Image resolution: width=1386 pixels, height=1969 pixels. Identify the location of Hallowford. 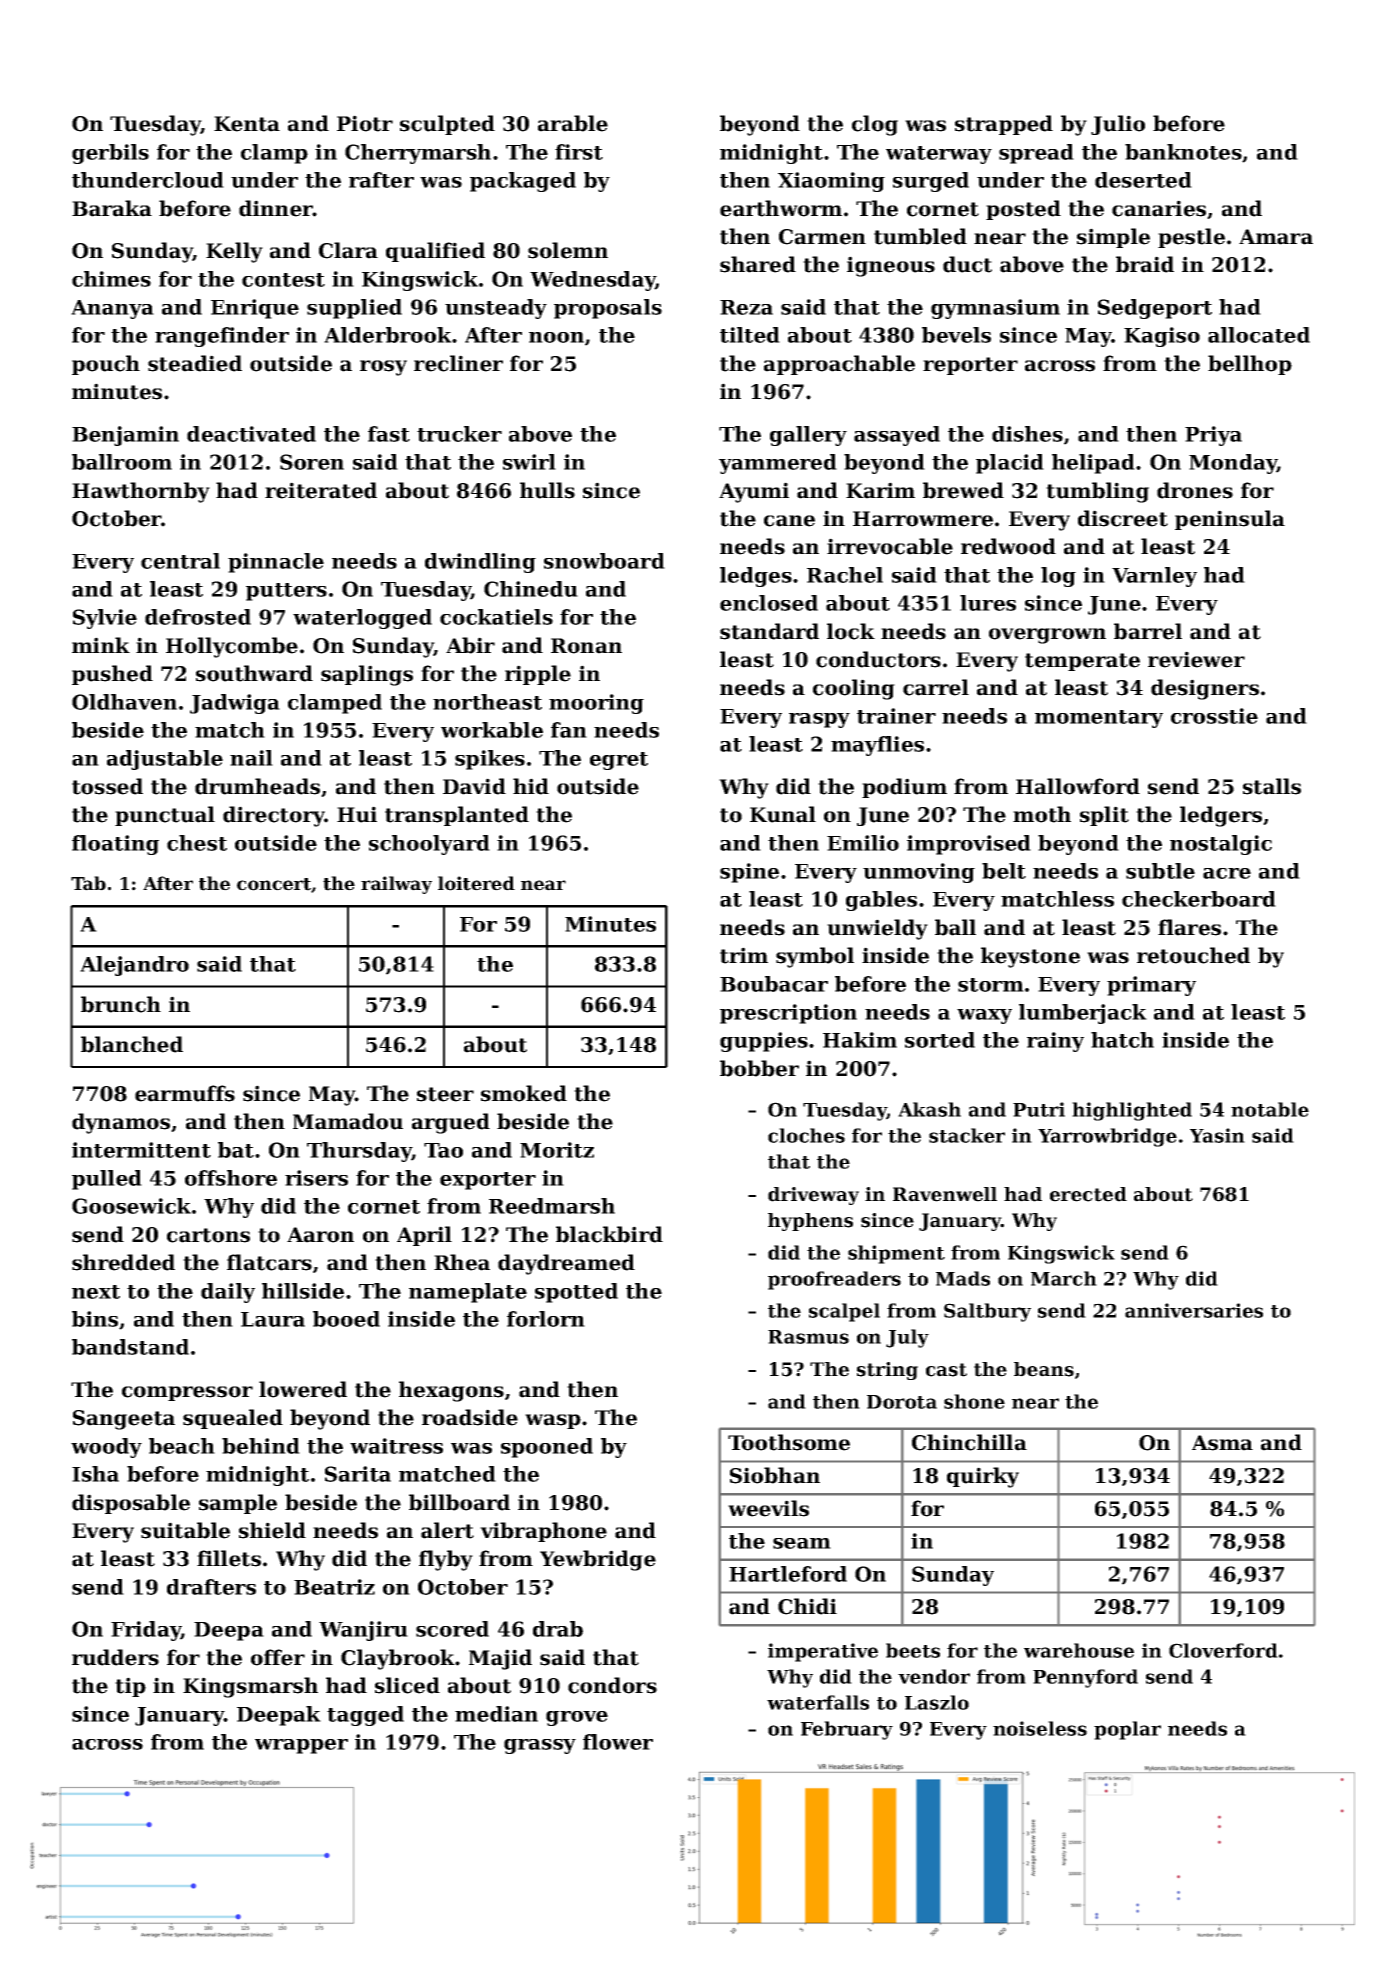
(1078, 786).
